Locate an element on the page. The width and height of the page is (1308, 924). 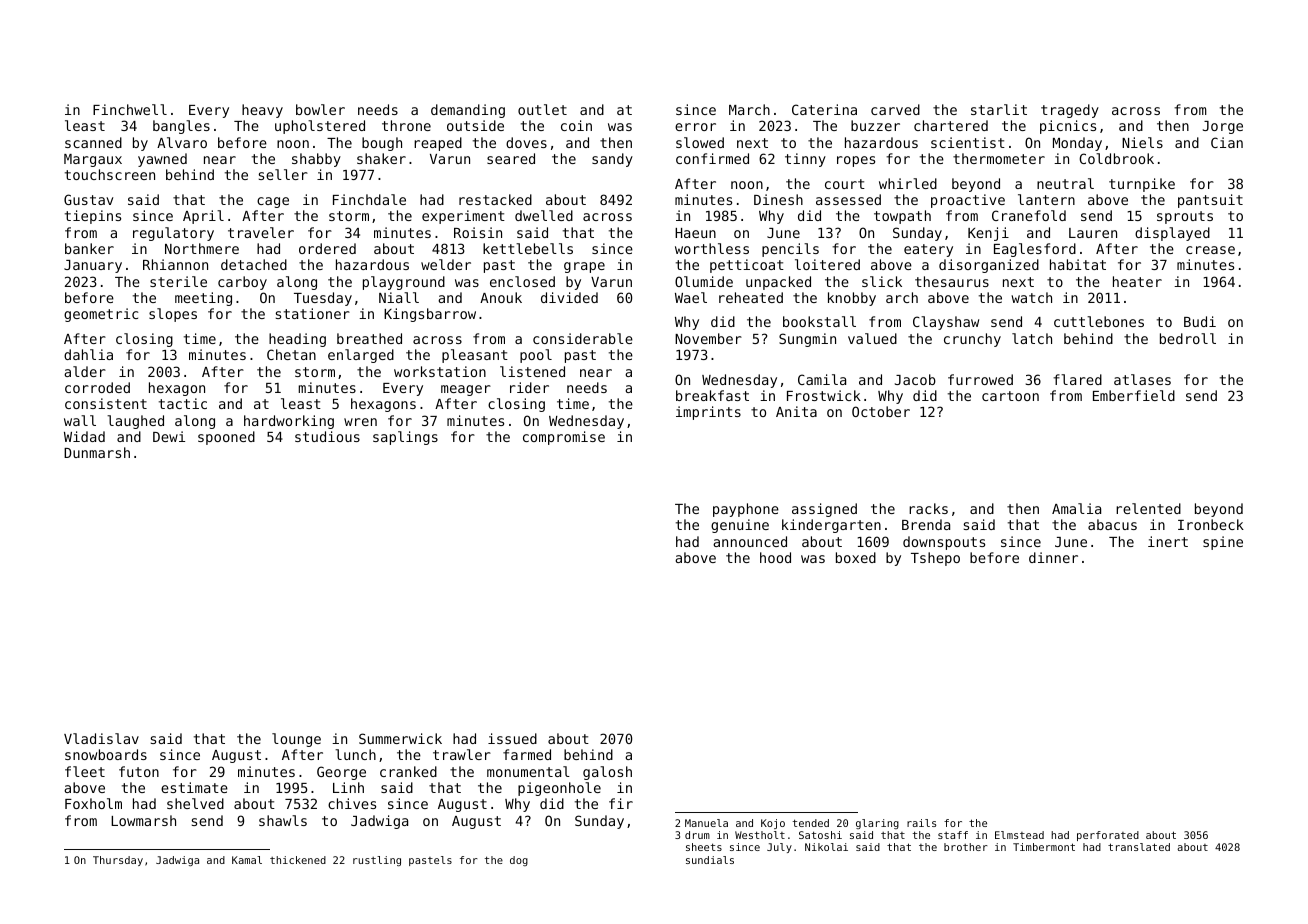
Anita is located at coordinates (796, 411).
